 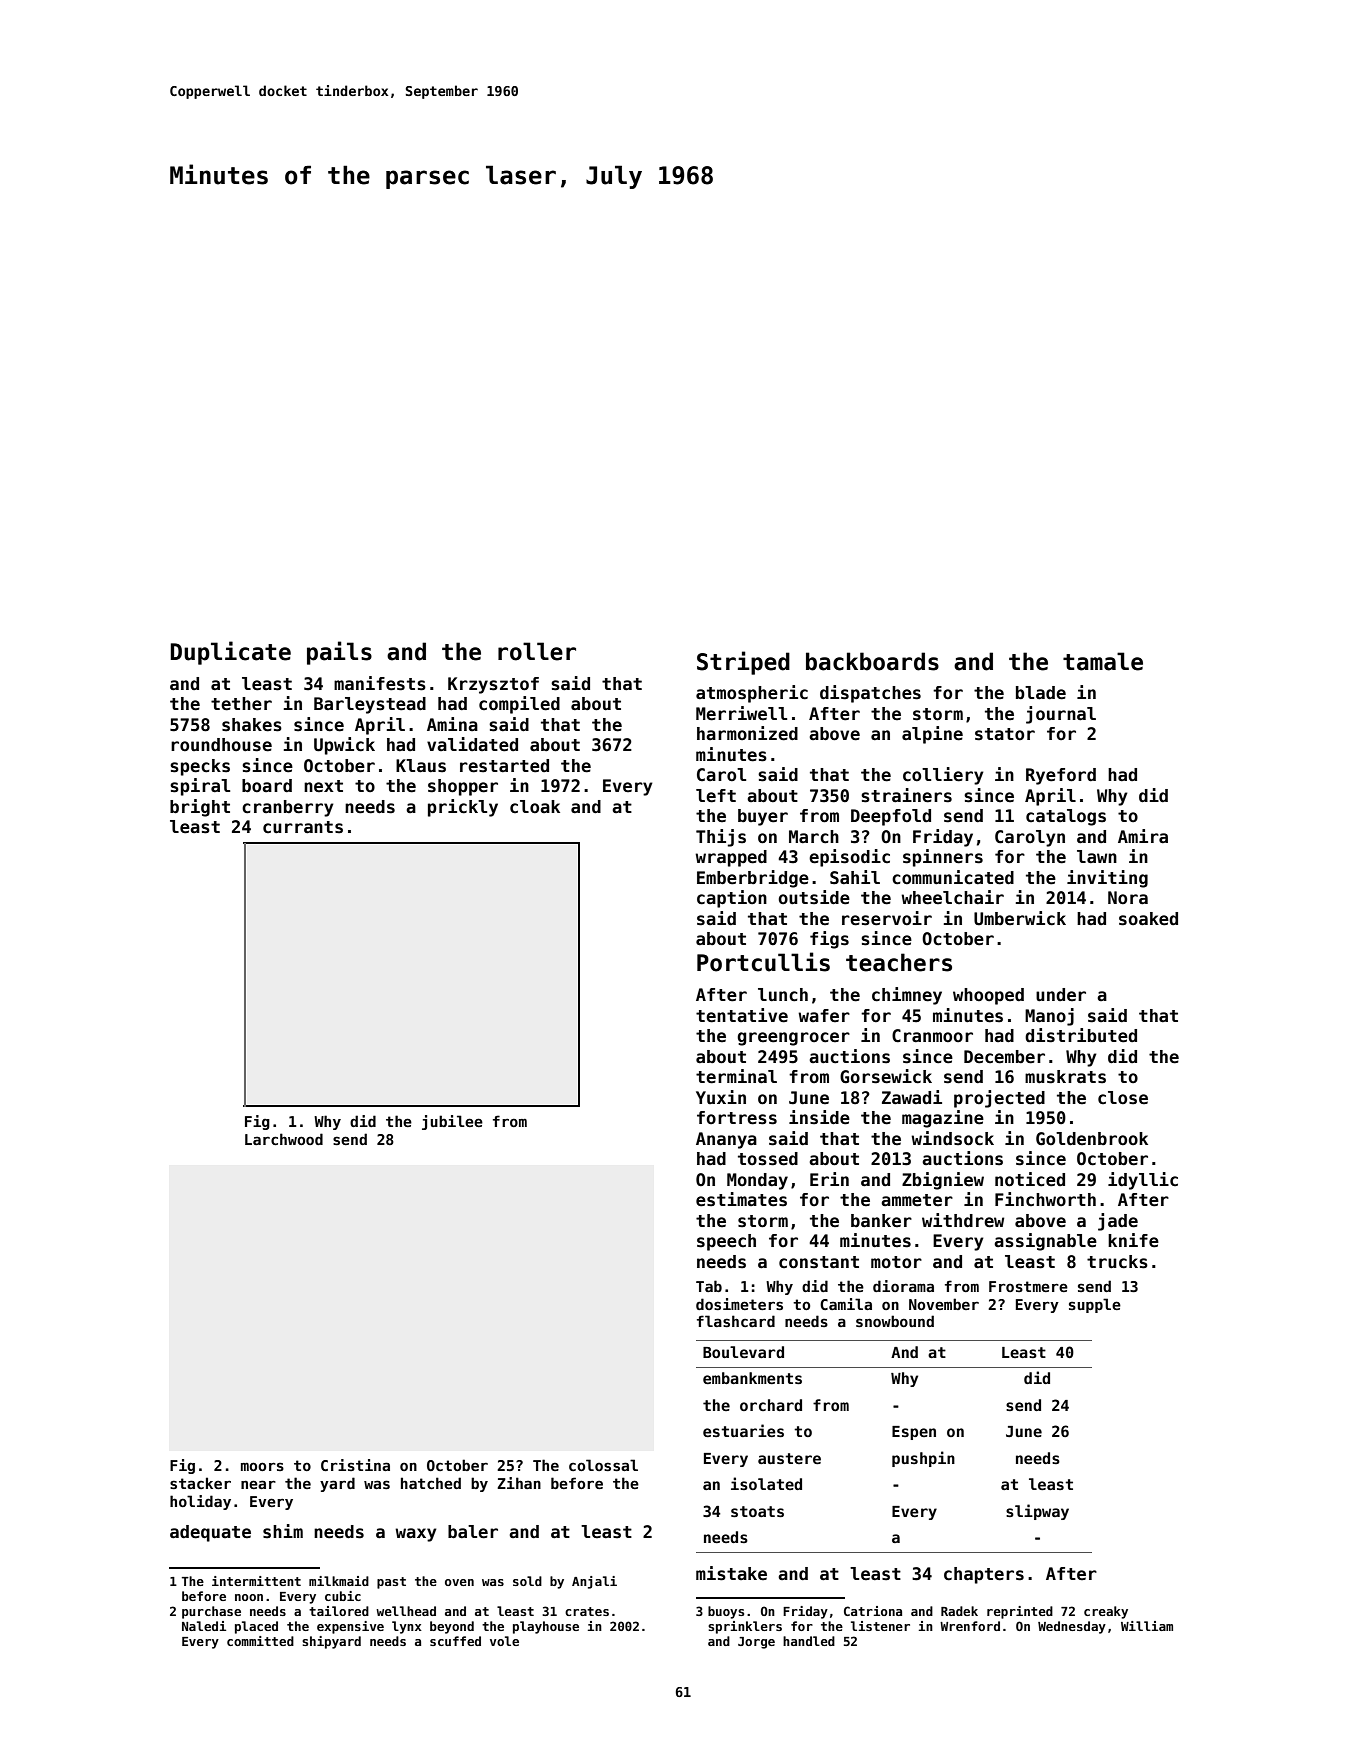 What do you see at coordinates (1030, 1179) in the screenshot?
I see `noticed` at bounding box center [1030, 1179].
